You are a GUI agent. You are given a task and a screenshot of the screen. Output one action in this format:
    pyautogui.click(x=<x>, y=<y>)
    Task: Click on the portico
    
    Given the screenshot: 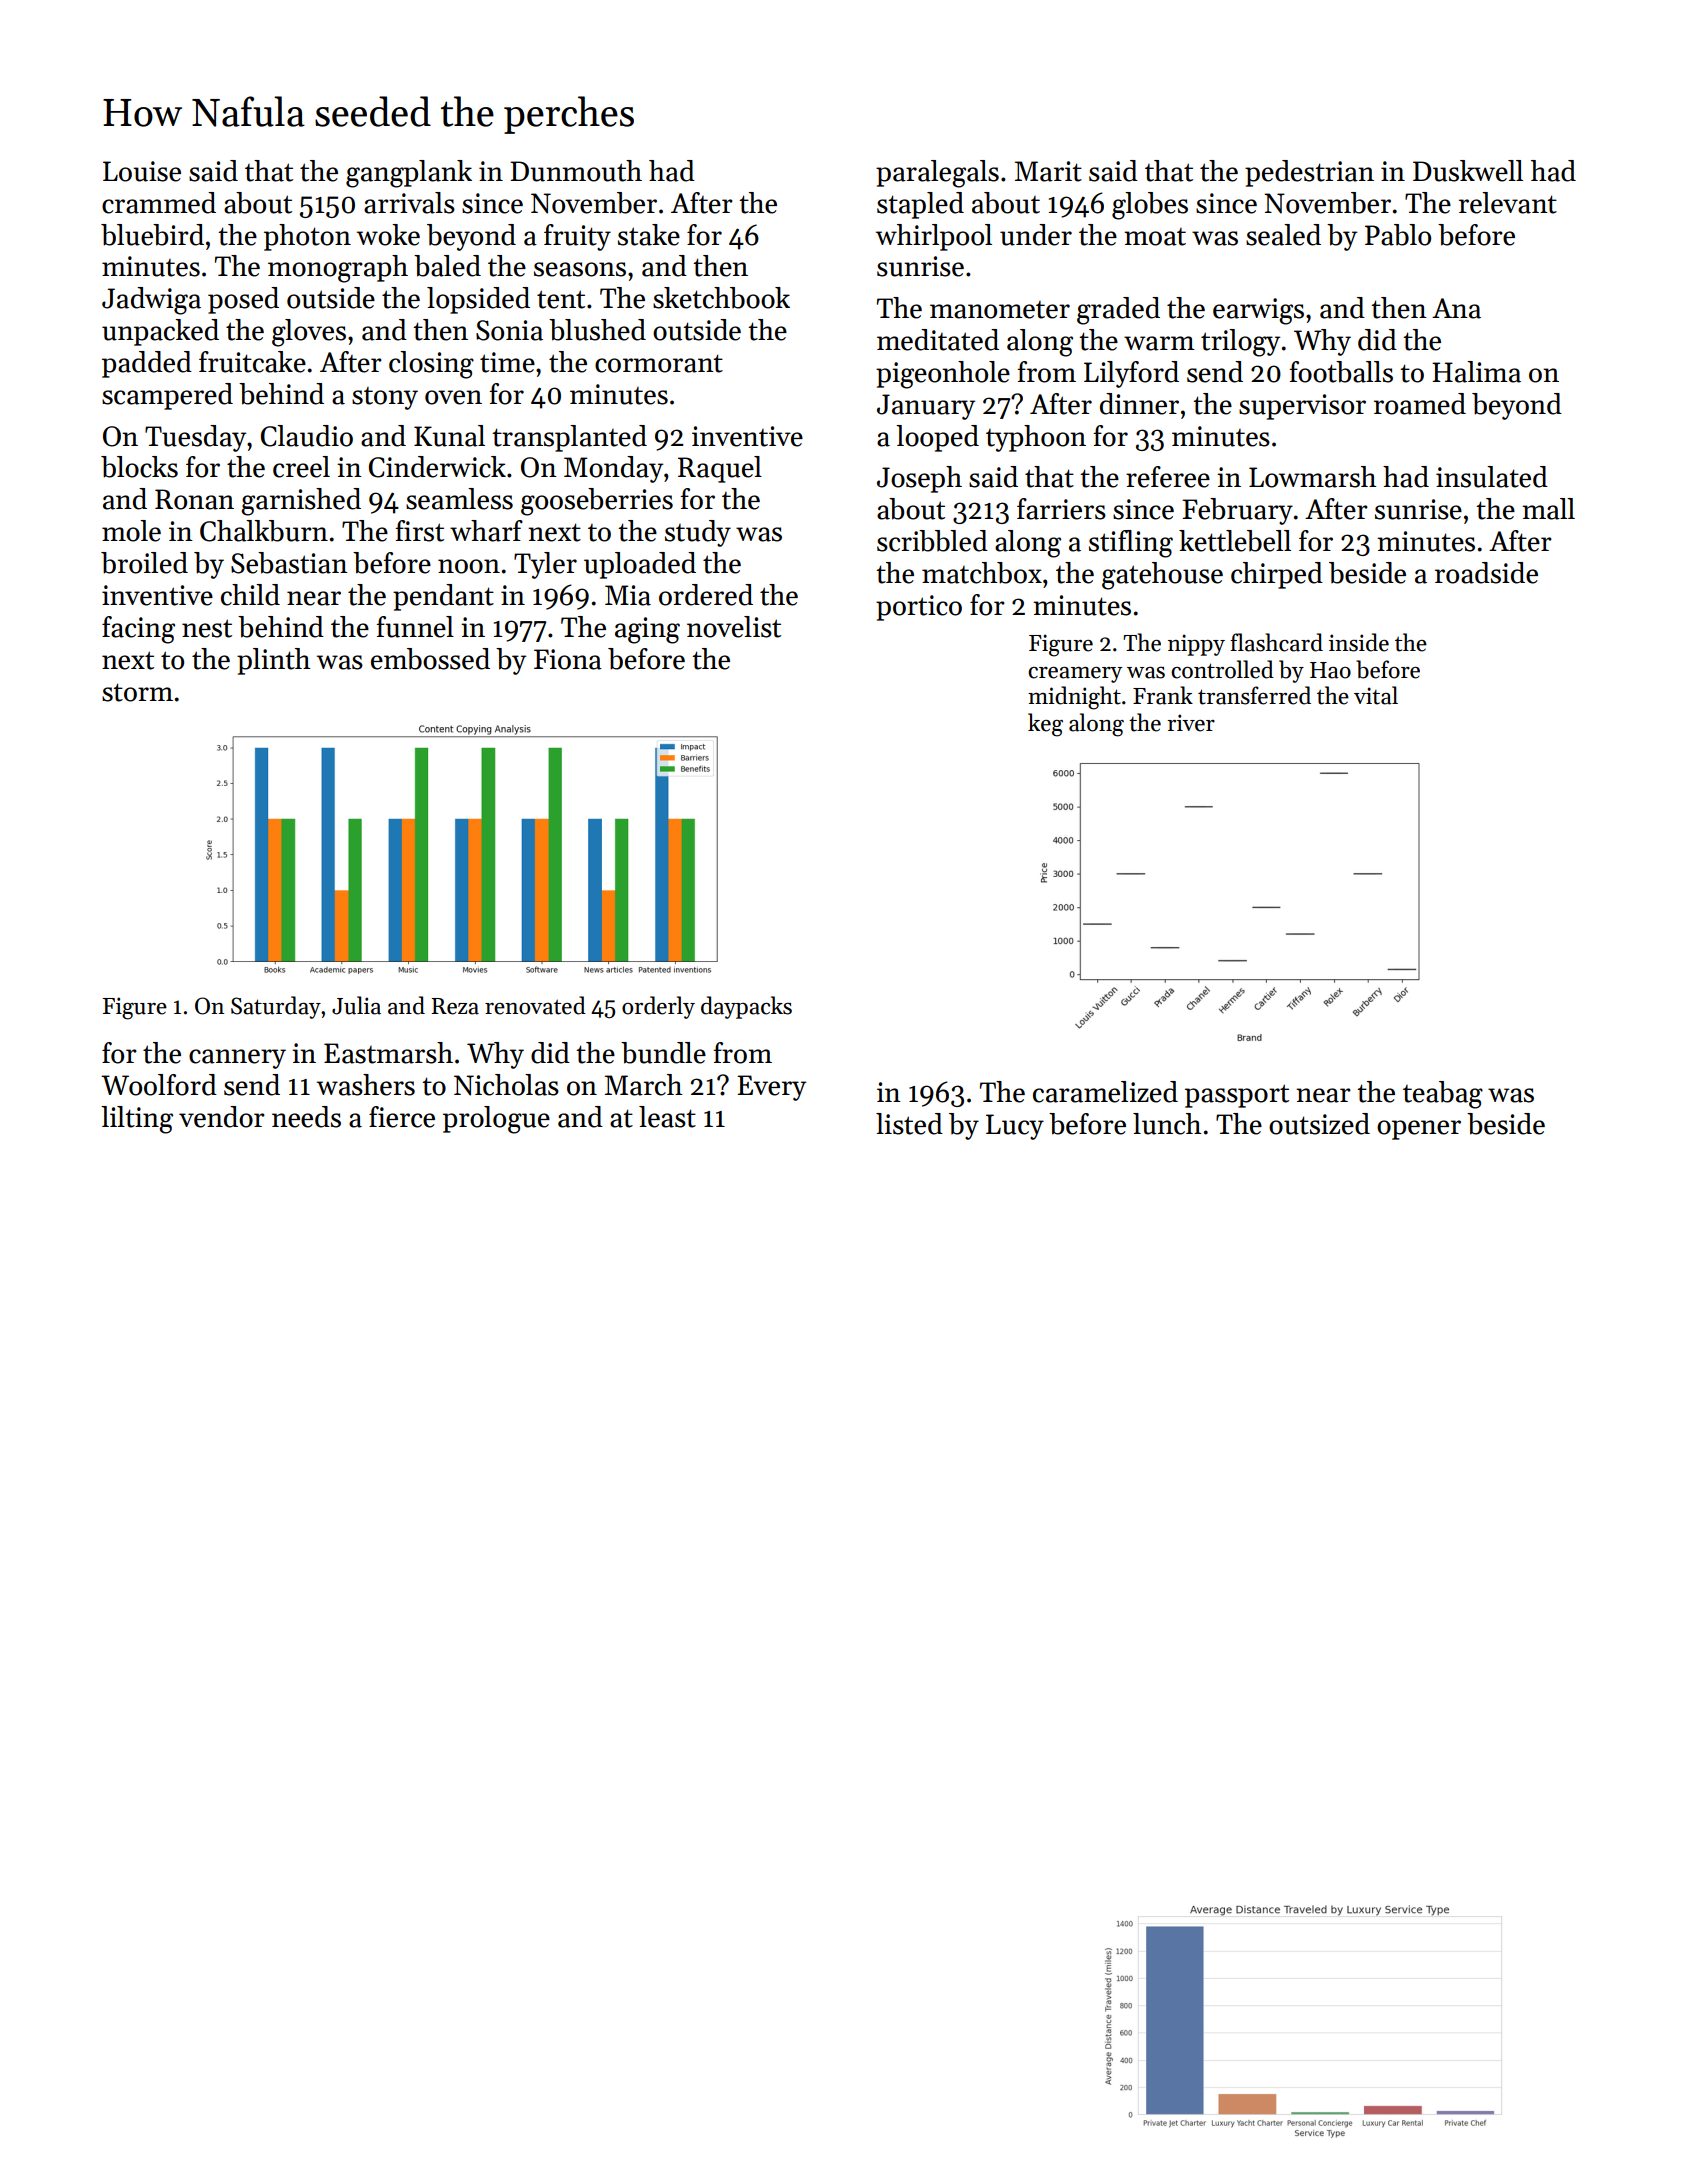 What is the action you would take?
    pyautogui.click(x=919, y=608)
